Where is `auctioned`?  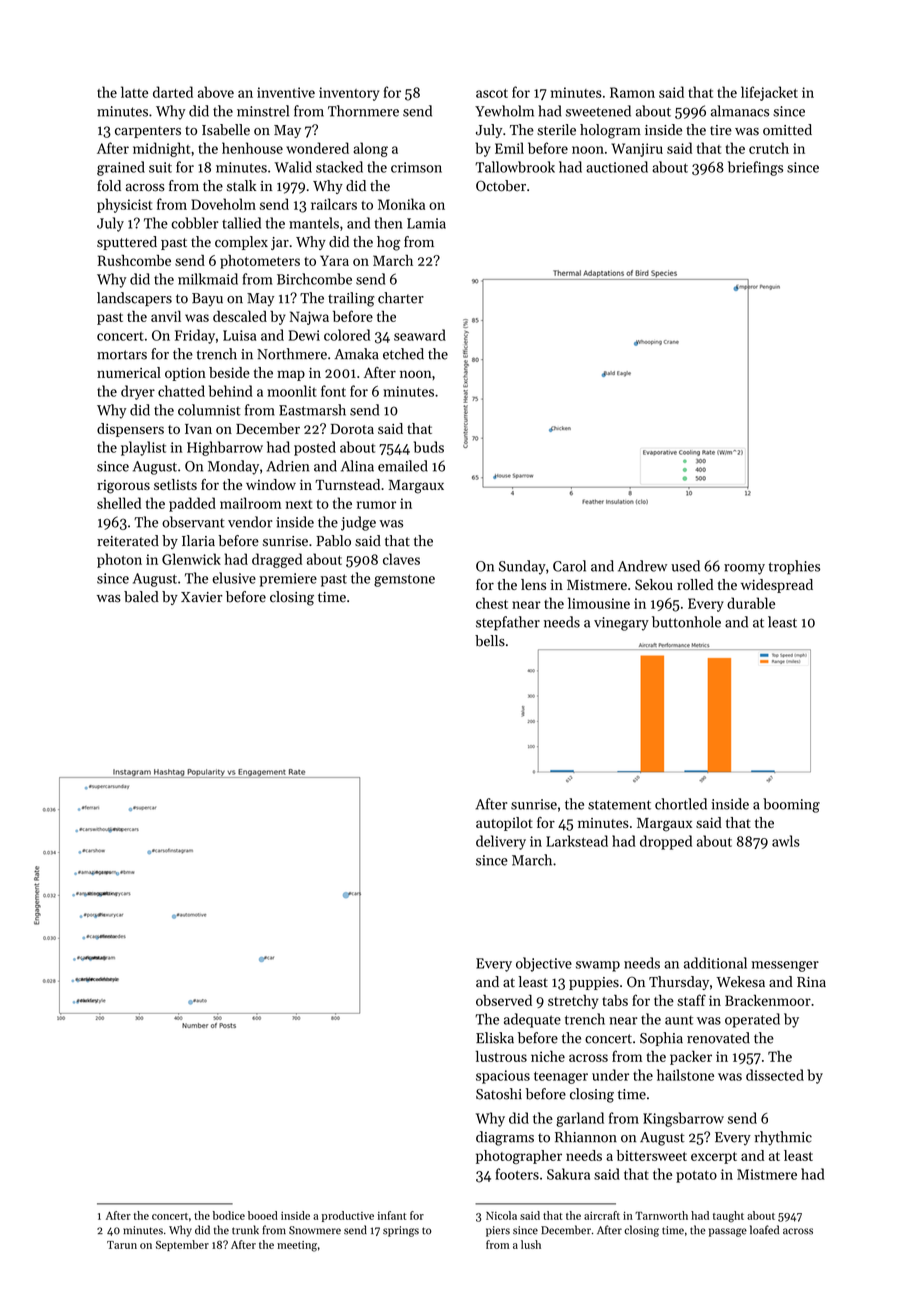
auctioned is located at coordinates (617, 167).
